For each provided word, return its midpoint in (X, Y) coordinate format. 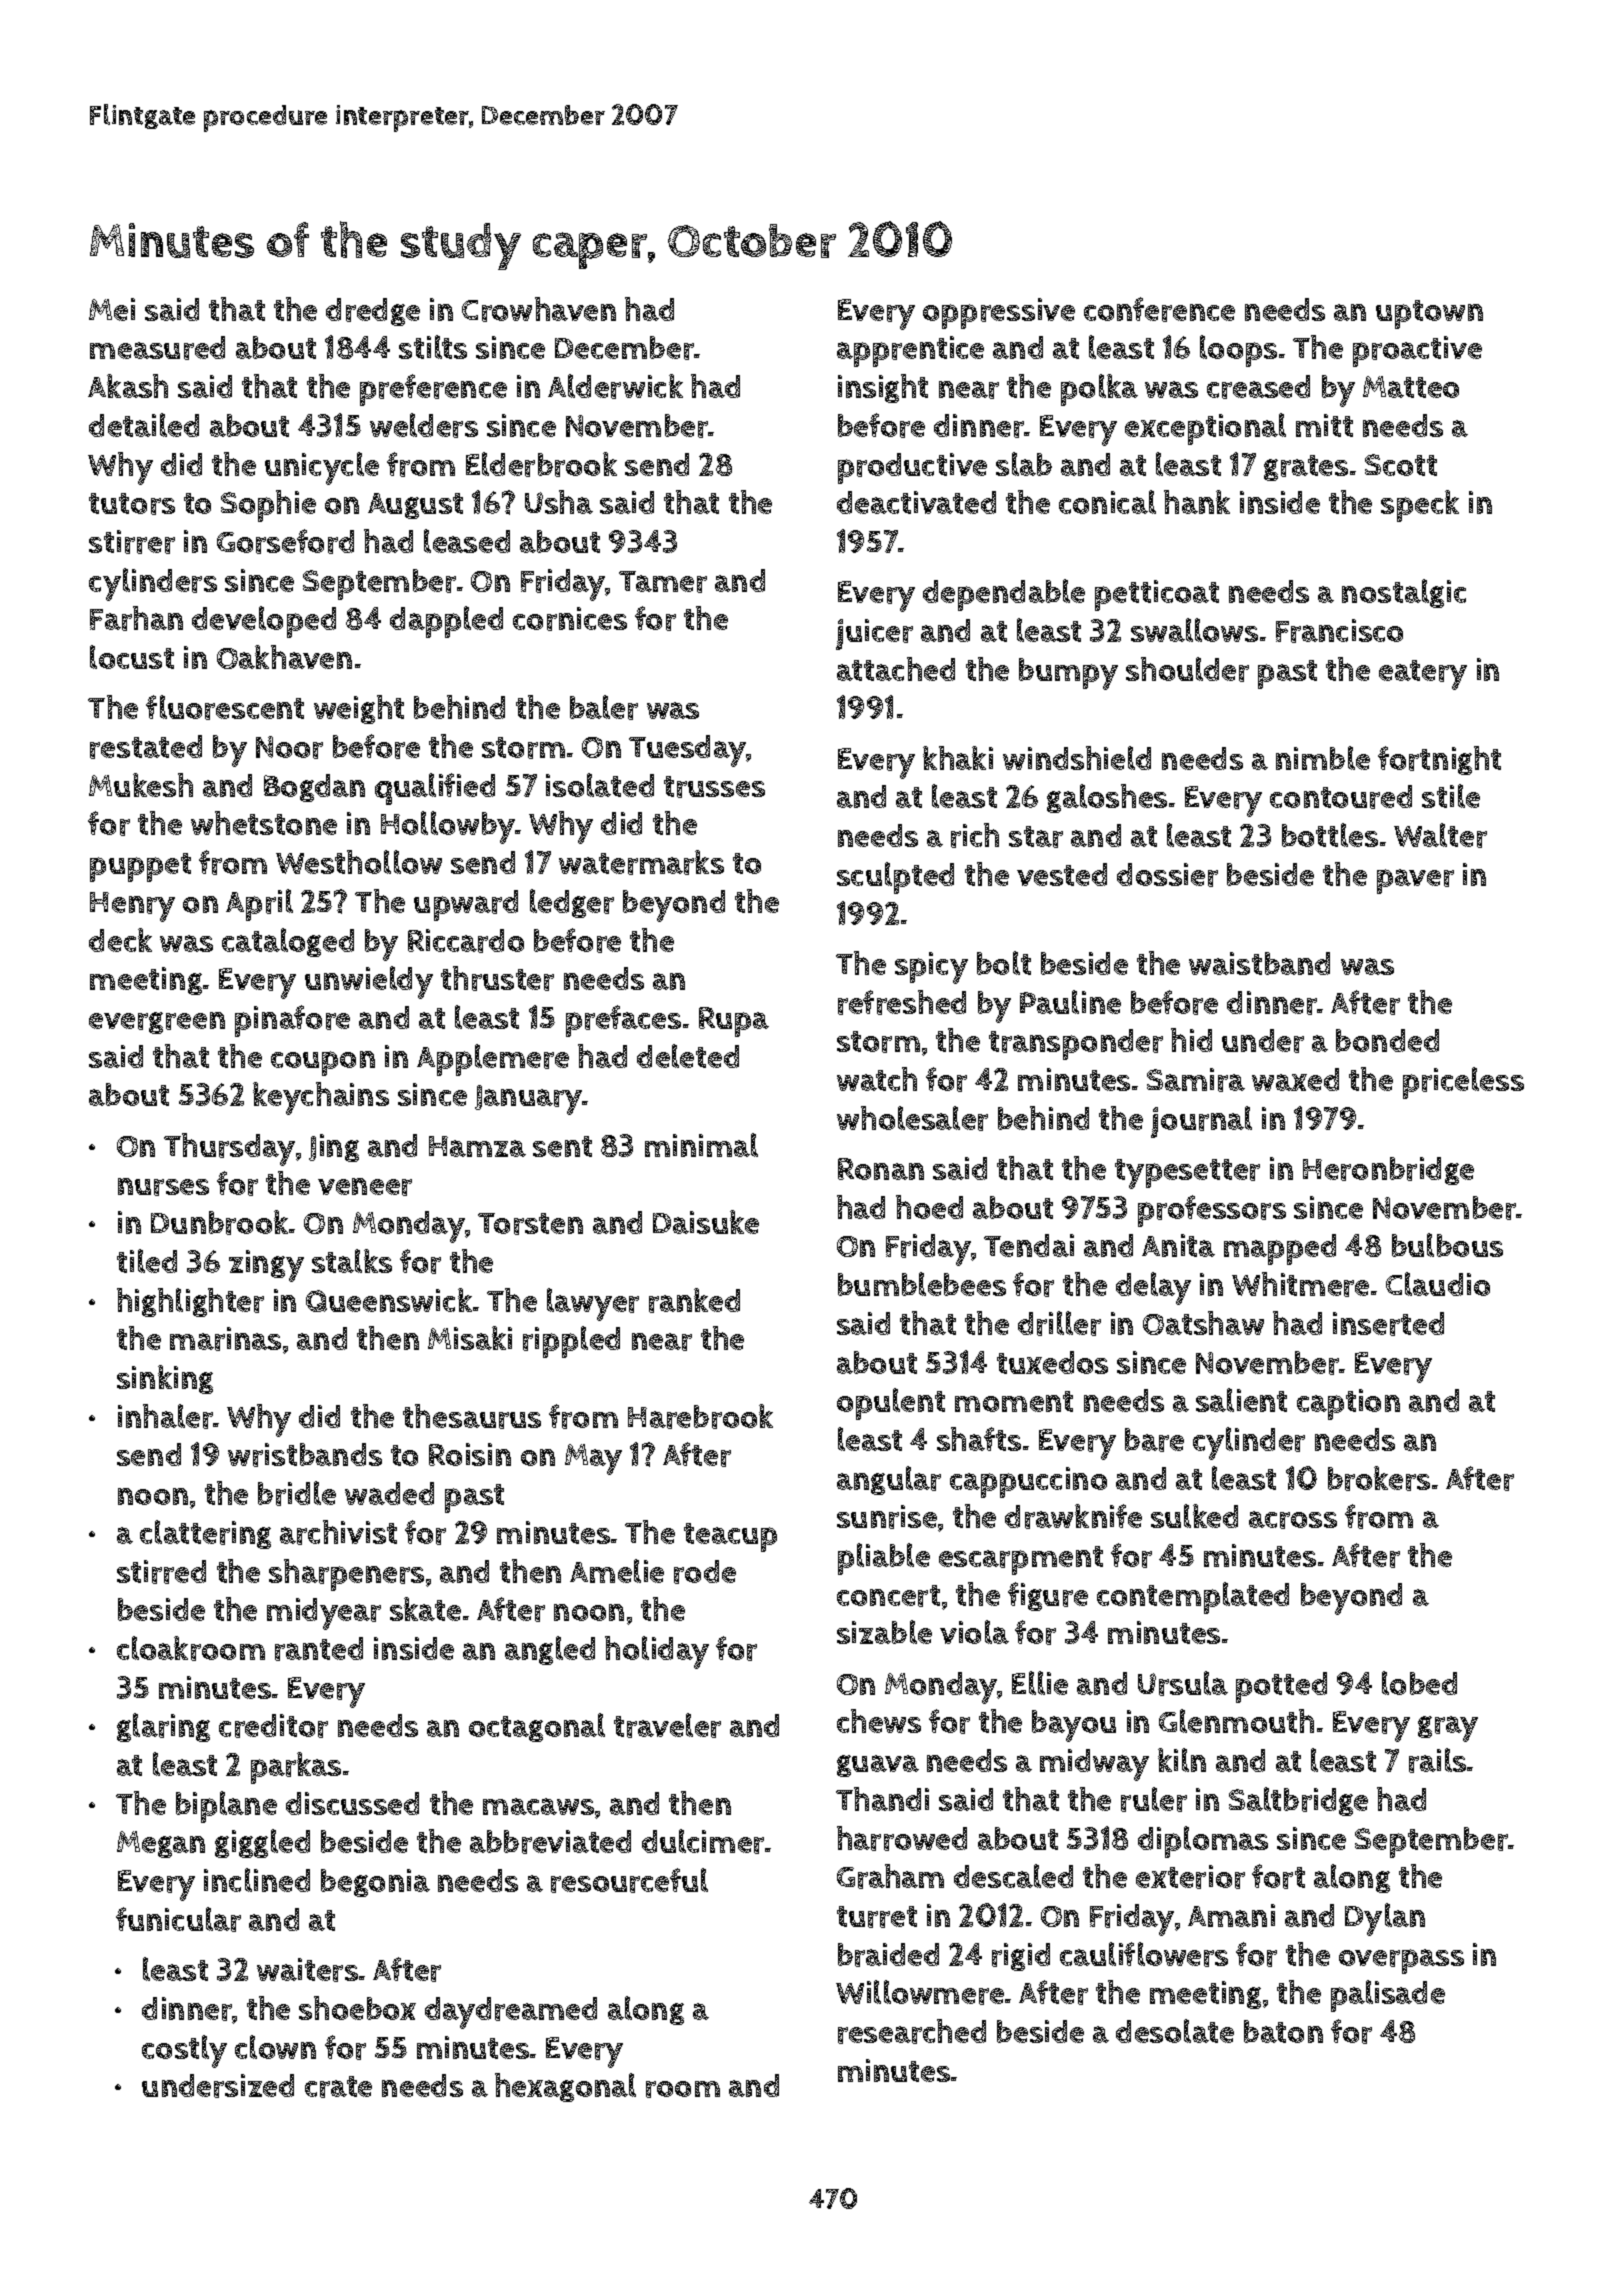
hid (1191, 1040)
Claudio (1438, 1284)
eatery (1423, 675)
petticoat (1157, 595)
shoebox (357, 2008)
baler (604, 707)
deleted (688, 1056)
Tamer (663, 582)
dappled (446, 622)
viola (974, 1632)
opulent (891, 1404)
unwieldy (369, 982)
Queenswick (389, 1300)
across (1293, 1520)
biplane (226, 1807)
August (415, 506)
